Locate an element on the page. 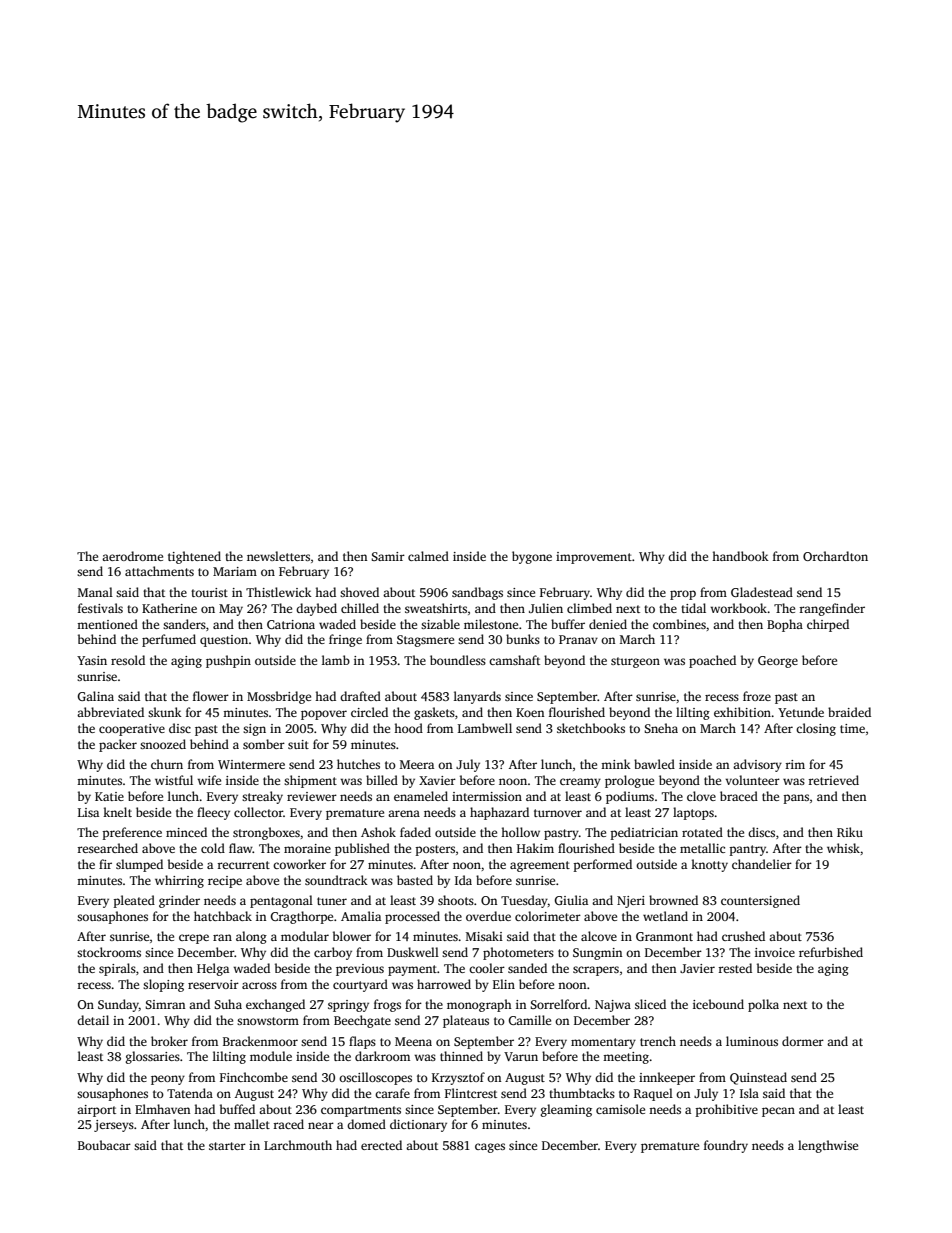 This image has width=952, height=1233. aerodrome is located at coordinates (132, 556).
